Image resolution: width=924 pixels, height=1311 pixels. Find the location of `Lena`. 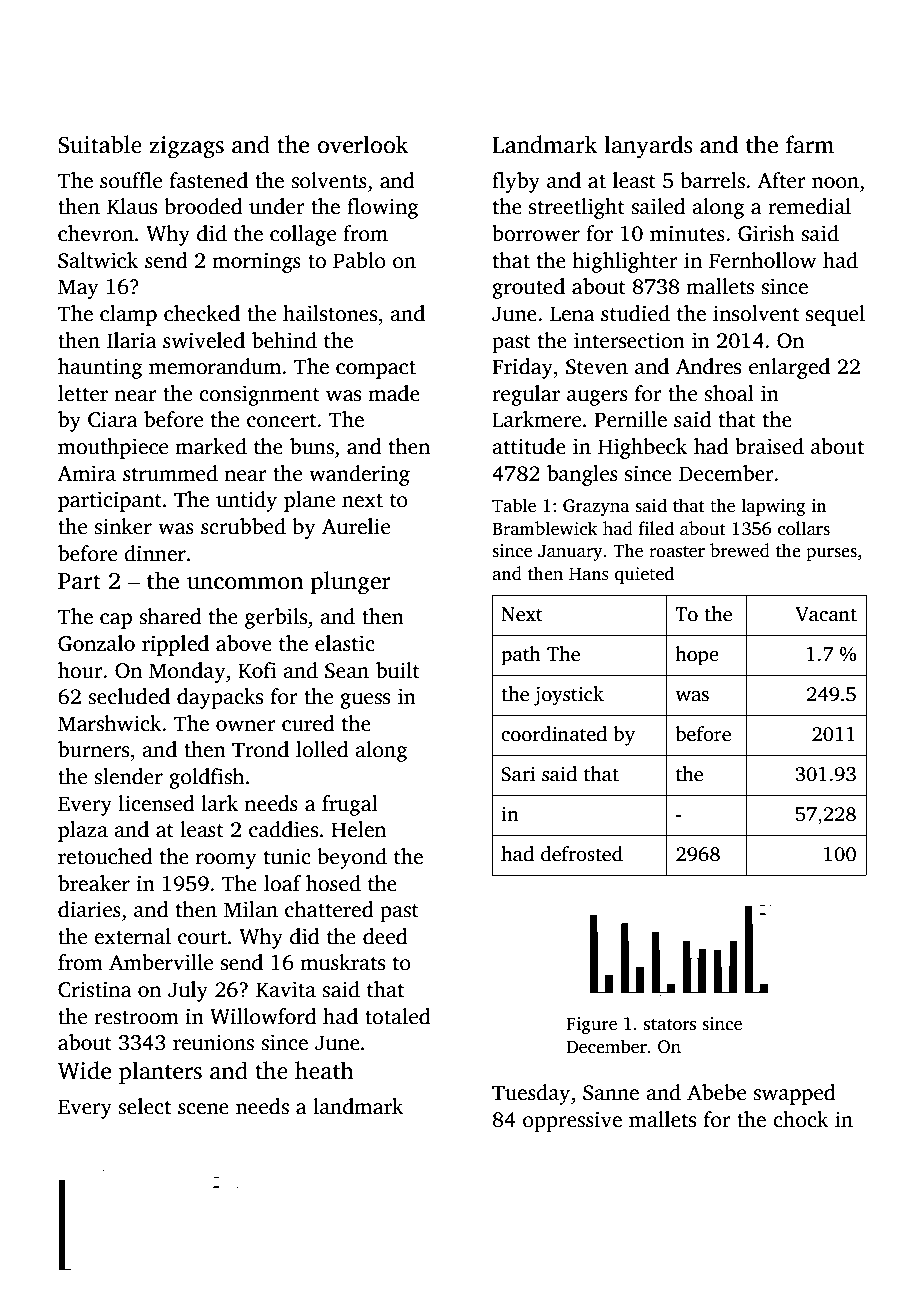

Lena is located at coordinates (572, 314).
